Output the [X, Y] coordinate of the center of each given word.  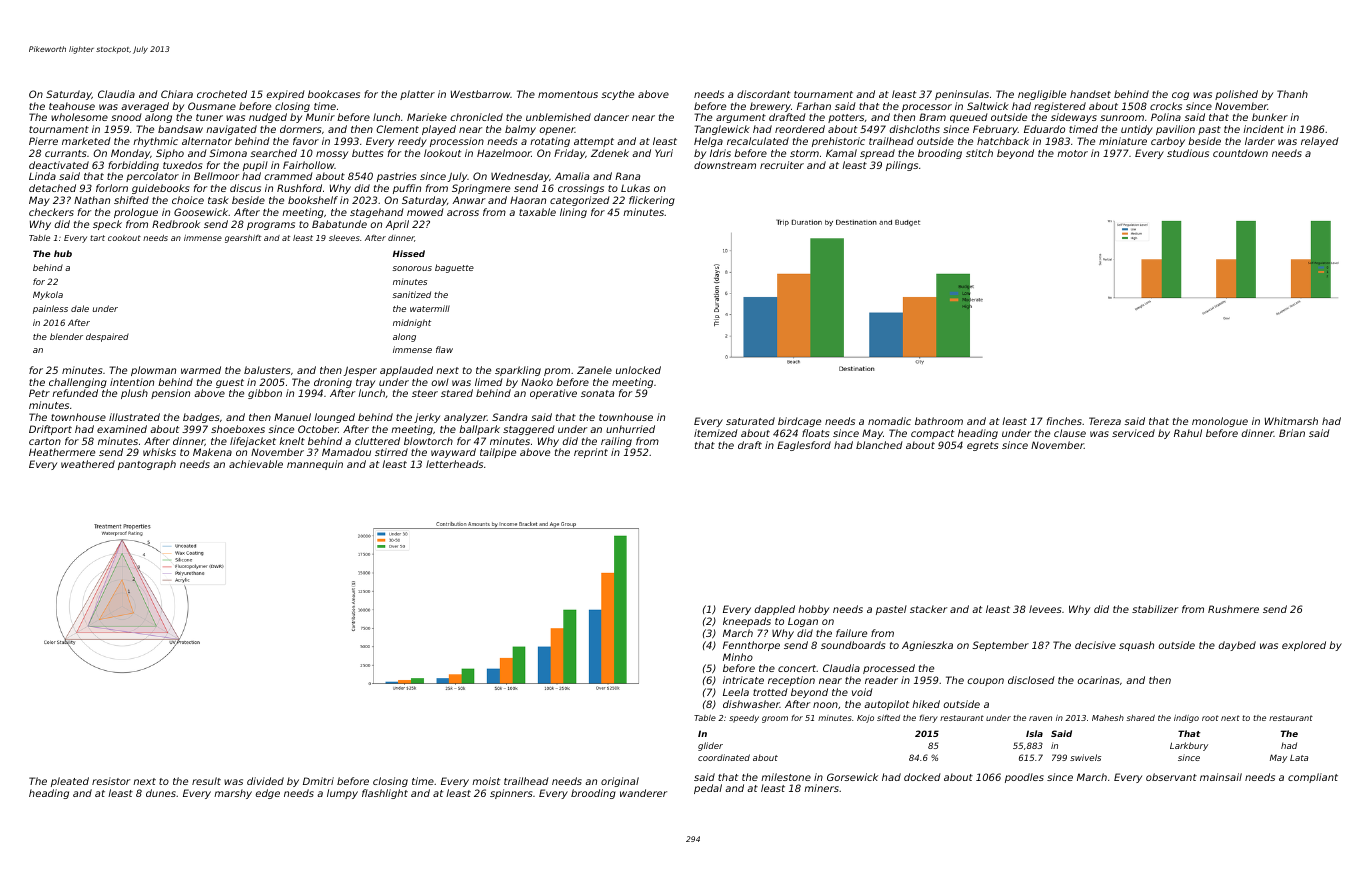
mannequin [315, 465]
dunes [161, 793]
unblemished [558, 117]
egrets [982, 446]
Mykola [48, 295]
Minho [738, 657]
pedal [708, 789]
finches [1064, 421]
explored [1304, 646]
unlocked [638, 370]
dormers [300, 129]
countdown [1240, 153]
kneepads [747, 622]
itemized [716, 433]
